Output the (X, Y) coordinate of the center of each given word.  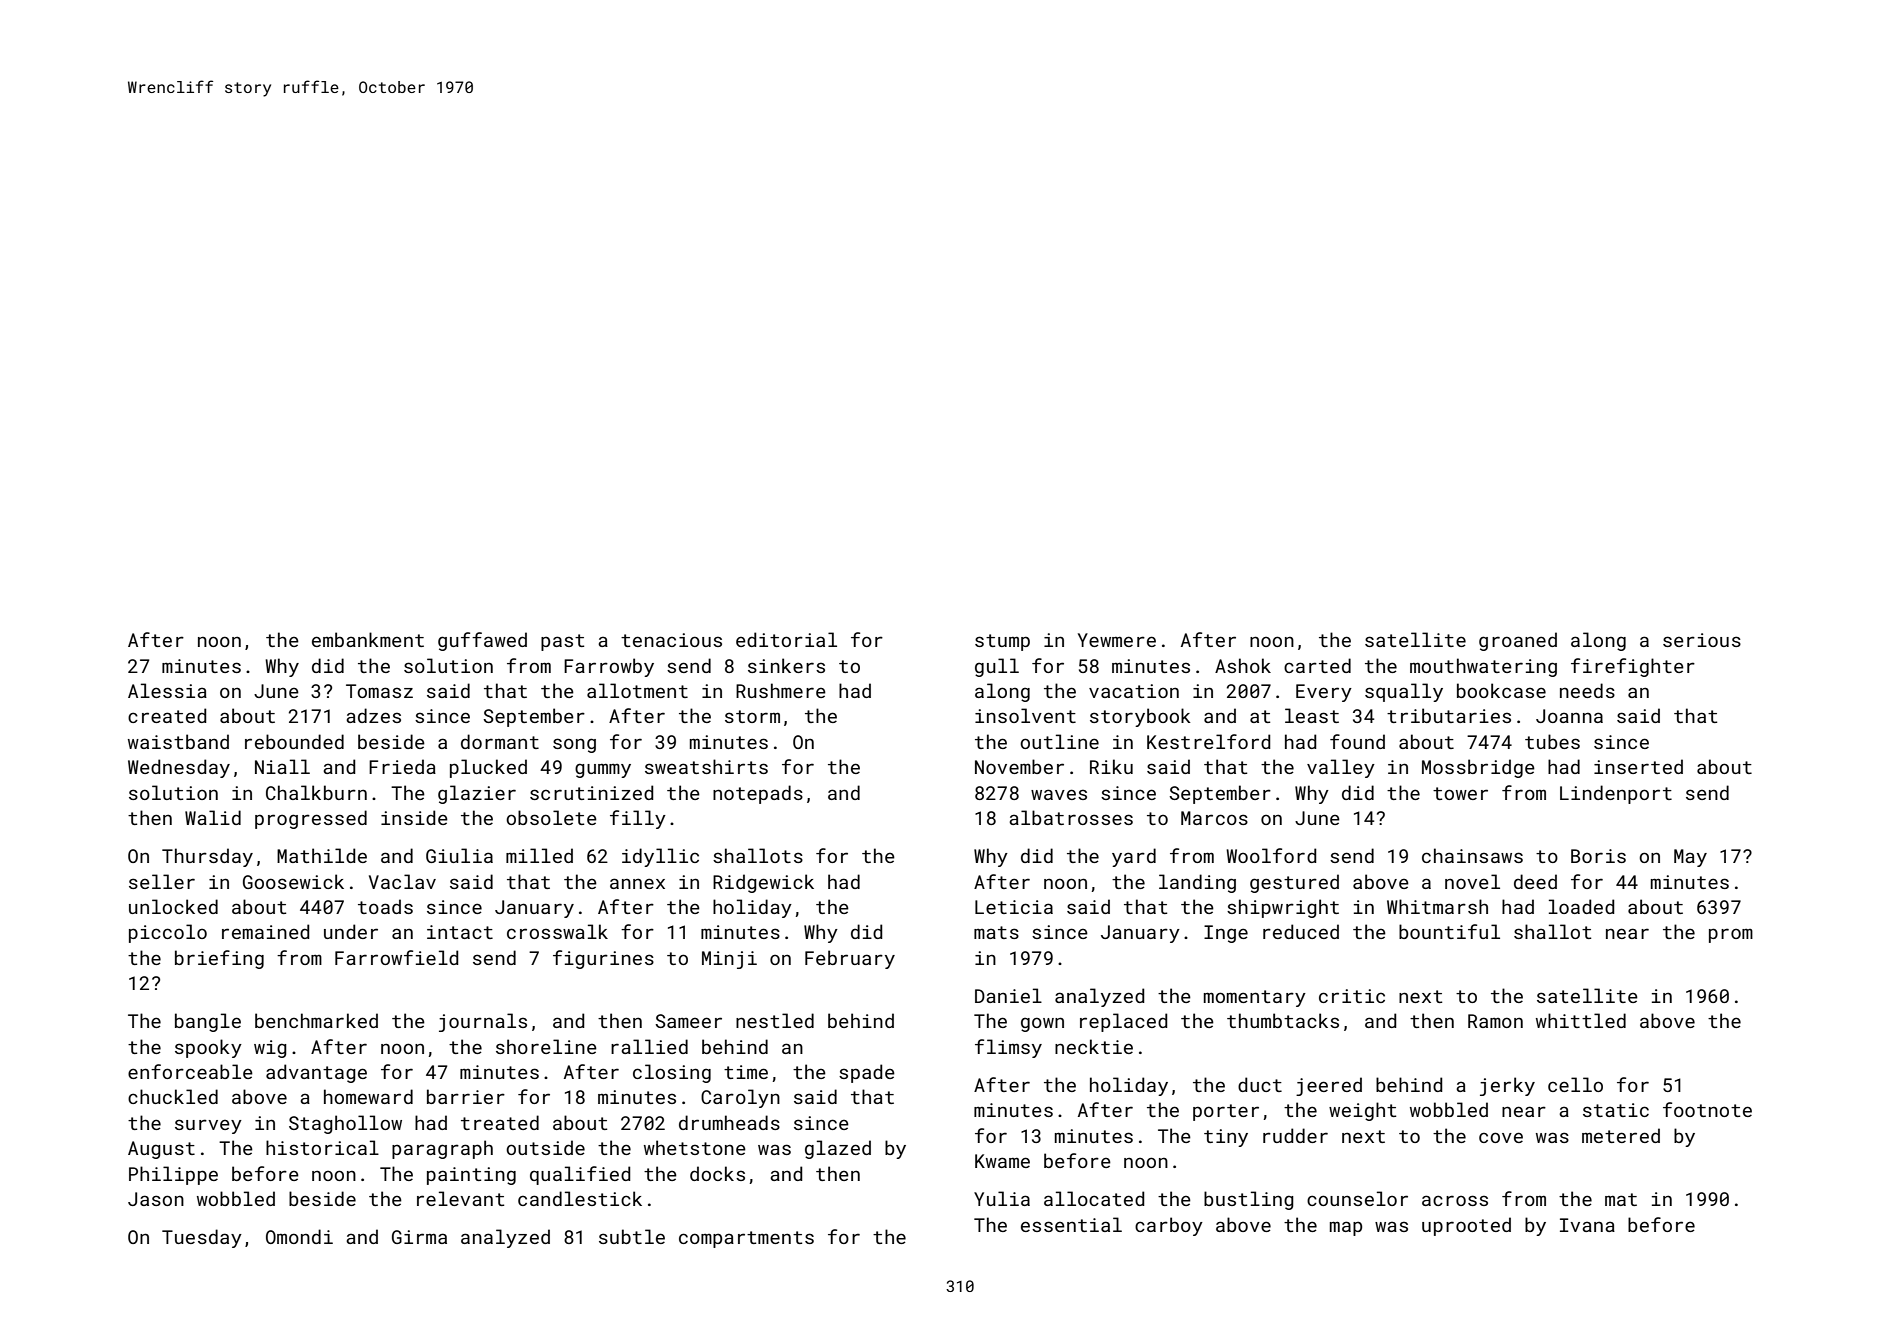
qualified (580, 1175)
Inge (1226, 934)
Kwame (1002, 1161)
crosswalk (557, 931)
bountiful (1449, 931)
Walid (213, 817)
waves (1059, 794)
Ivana (1587, 1225)
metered (1621, 1135)
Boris (1598, 856)
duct (1260, 1084)
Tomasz (379, 691)
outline (1059, 741)
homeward (368, 1096)
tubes (1552, 741)
